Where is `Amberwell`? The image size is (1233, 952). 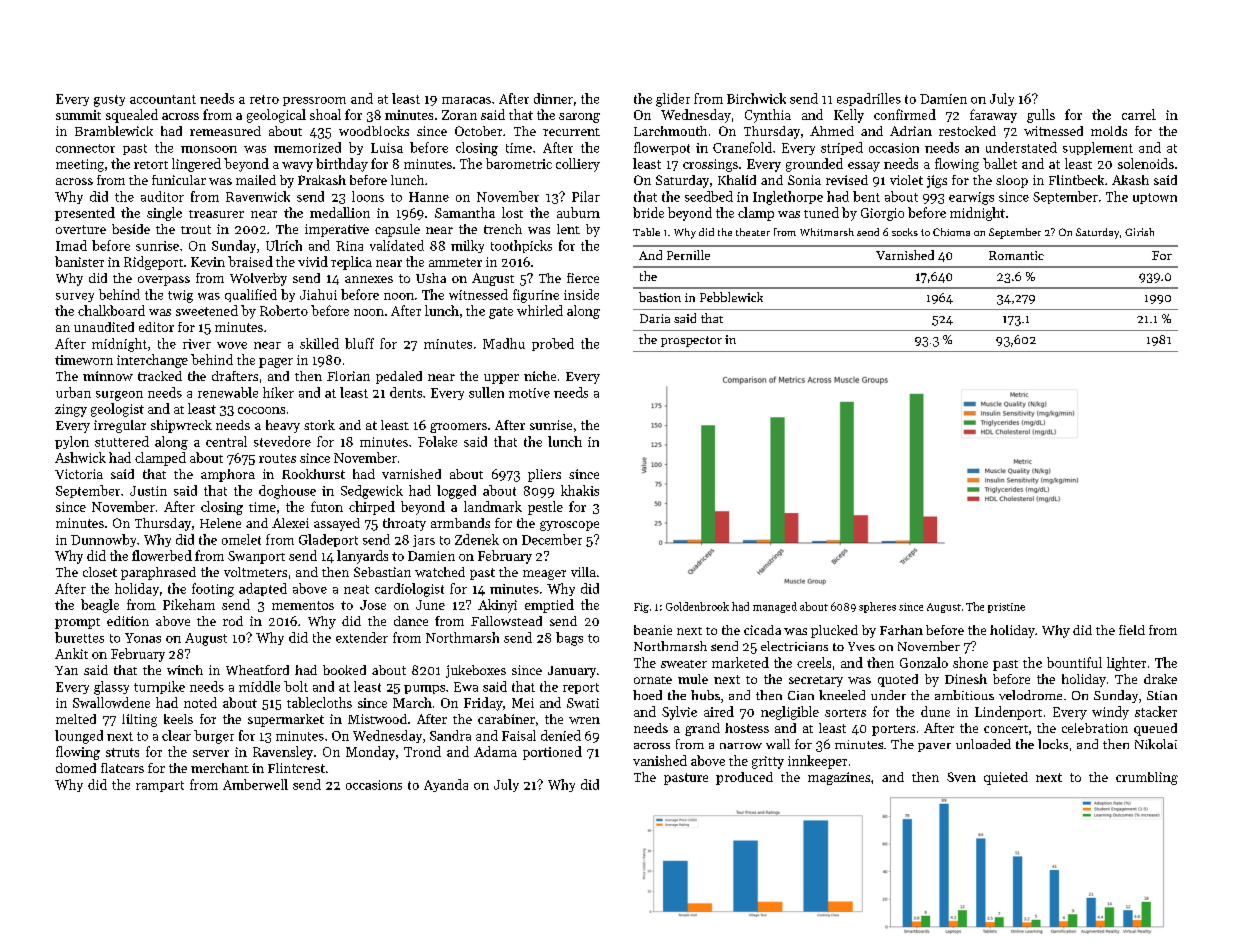 Amberwell is located at coordinates (255, 784).
